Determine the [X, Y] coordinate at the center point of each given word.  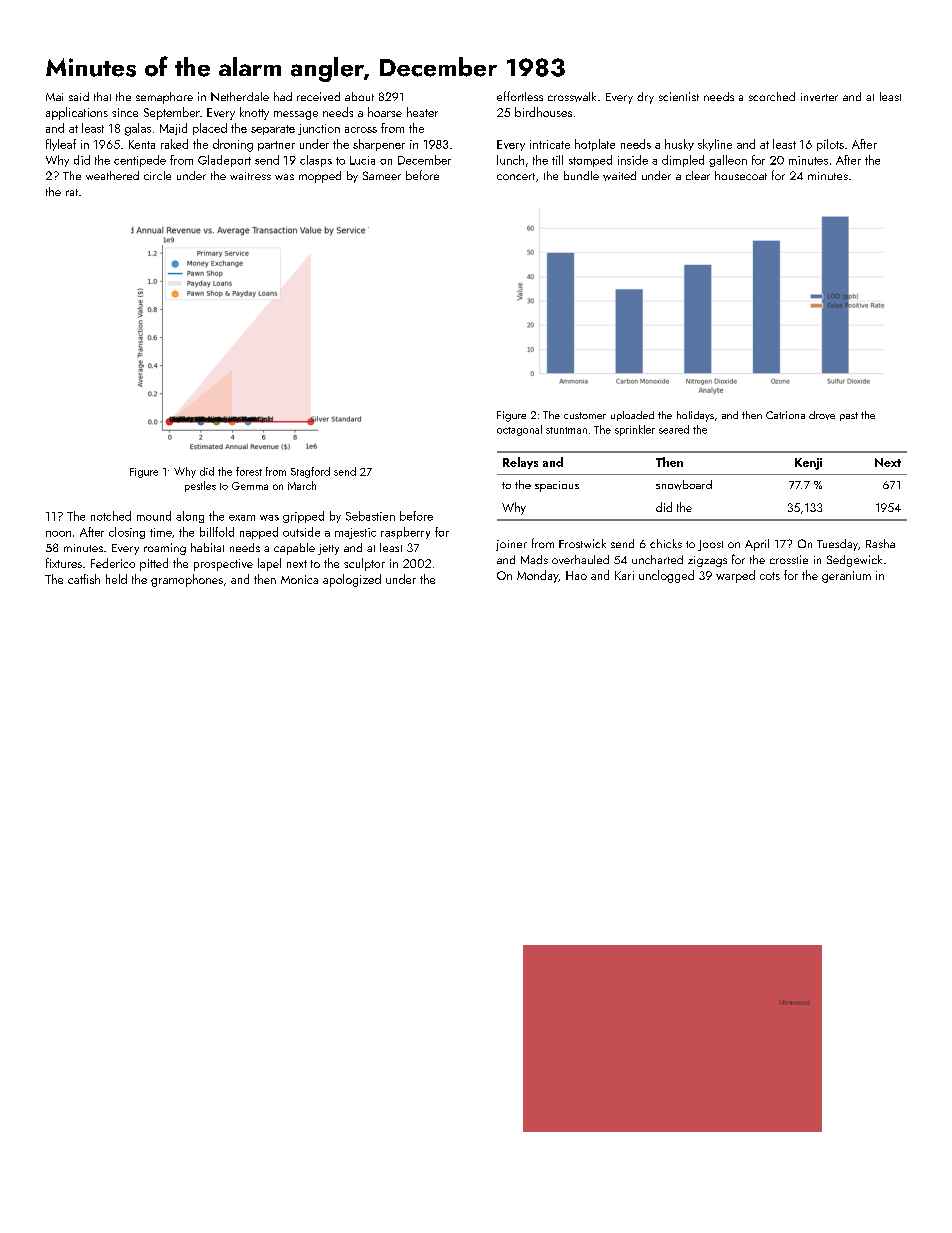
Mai [54, 97]
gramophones [187, 580]
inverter [819, 97]
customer [585, 415]
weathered [112, 175]
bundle [581, 175]
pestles [200, 486]
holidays [695, 416]
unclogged [666, 576]
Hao [576, 575]
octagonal [519, 430]
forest [249, 471]
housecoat [741, 175]
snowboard [684, 485]
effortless [520, 96]
